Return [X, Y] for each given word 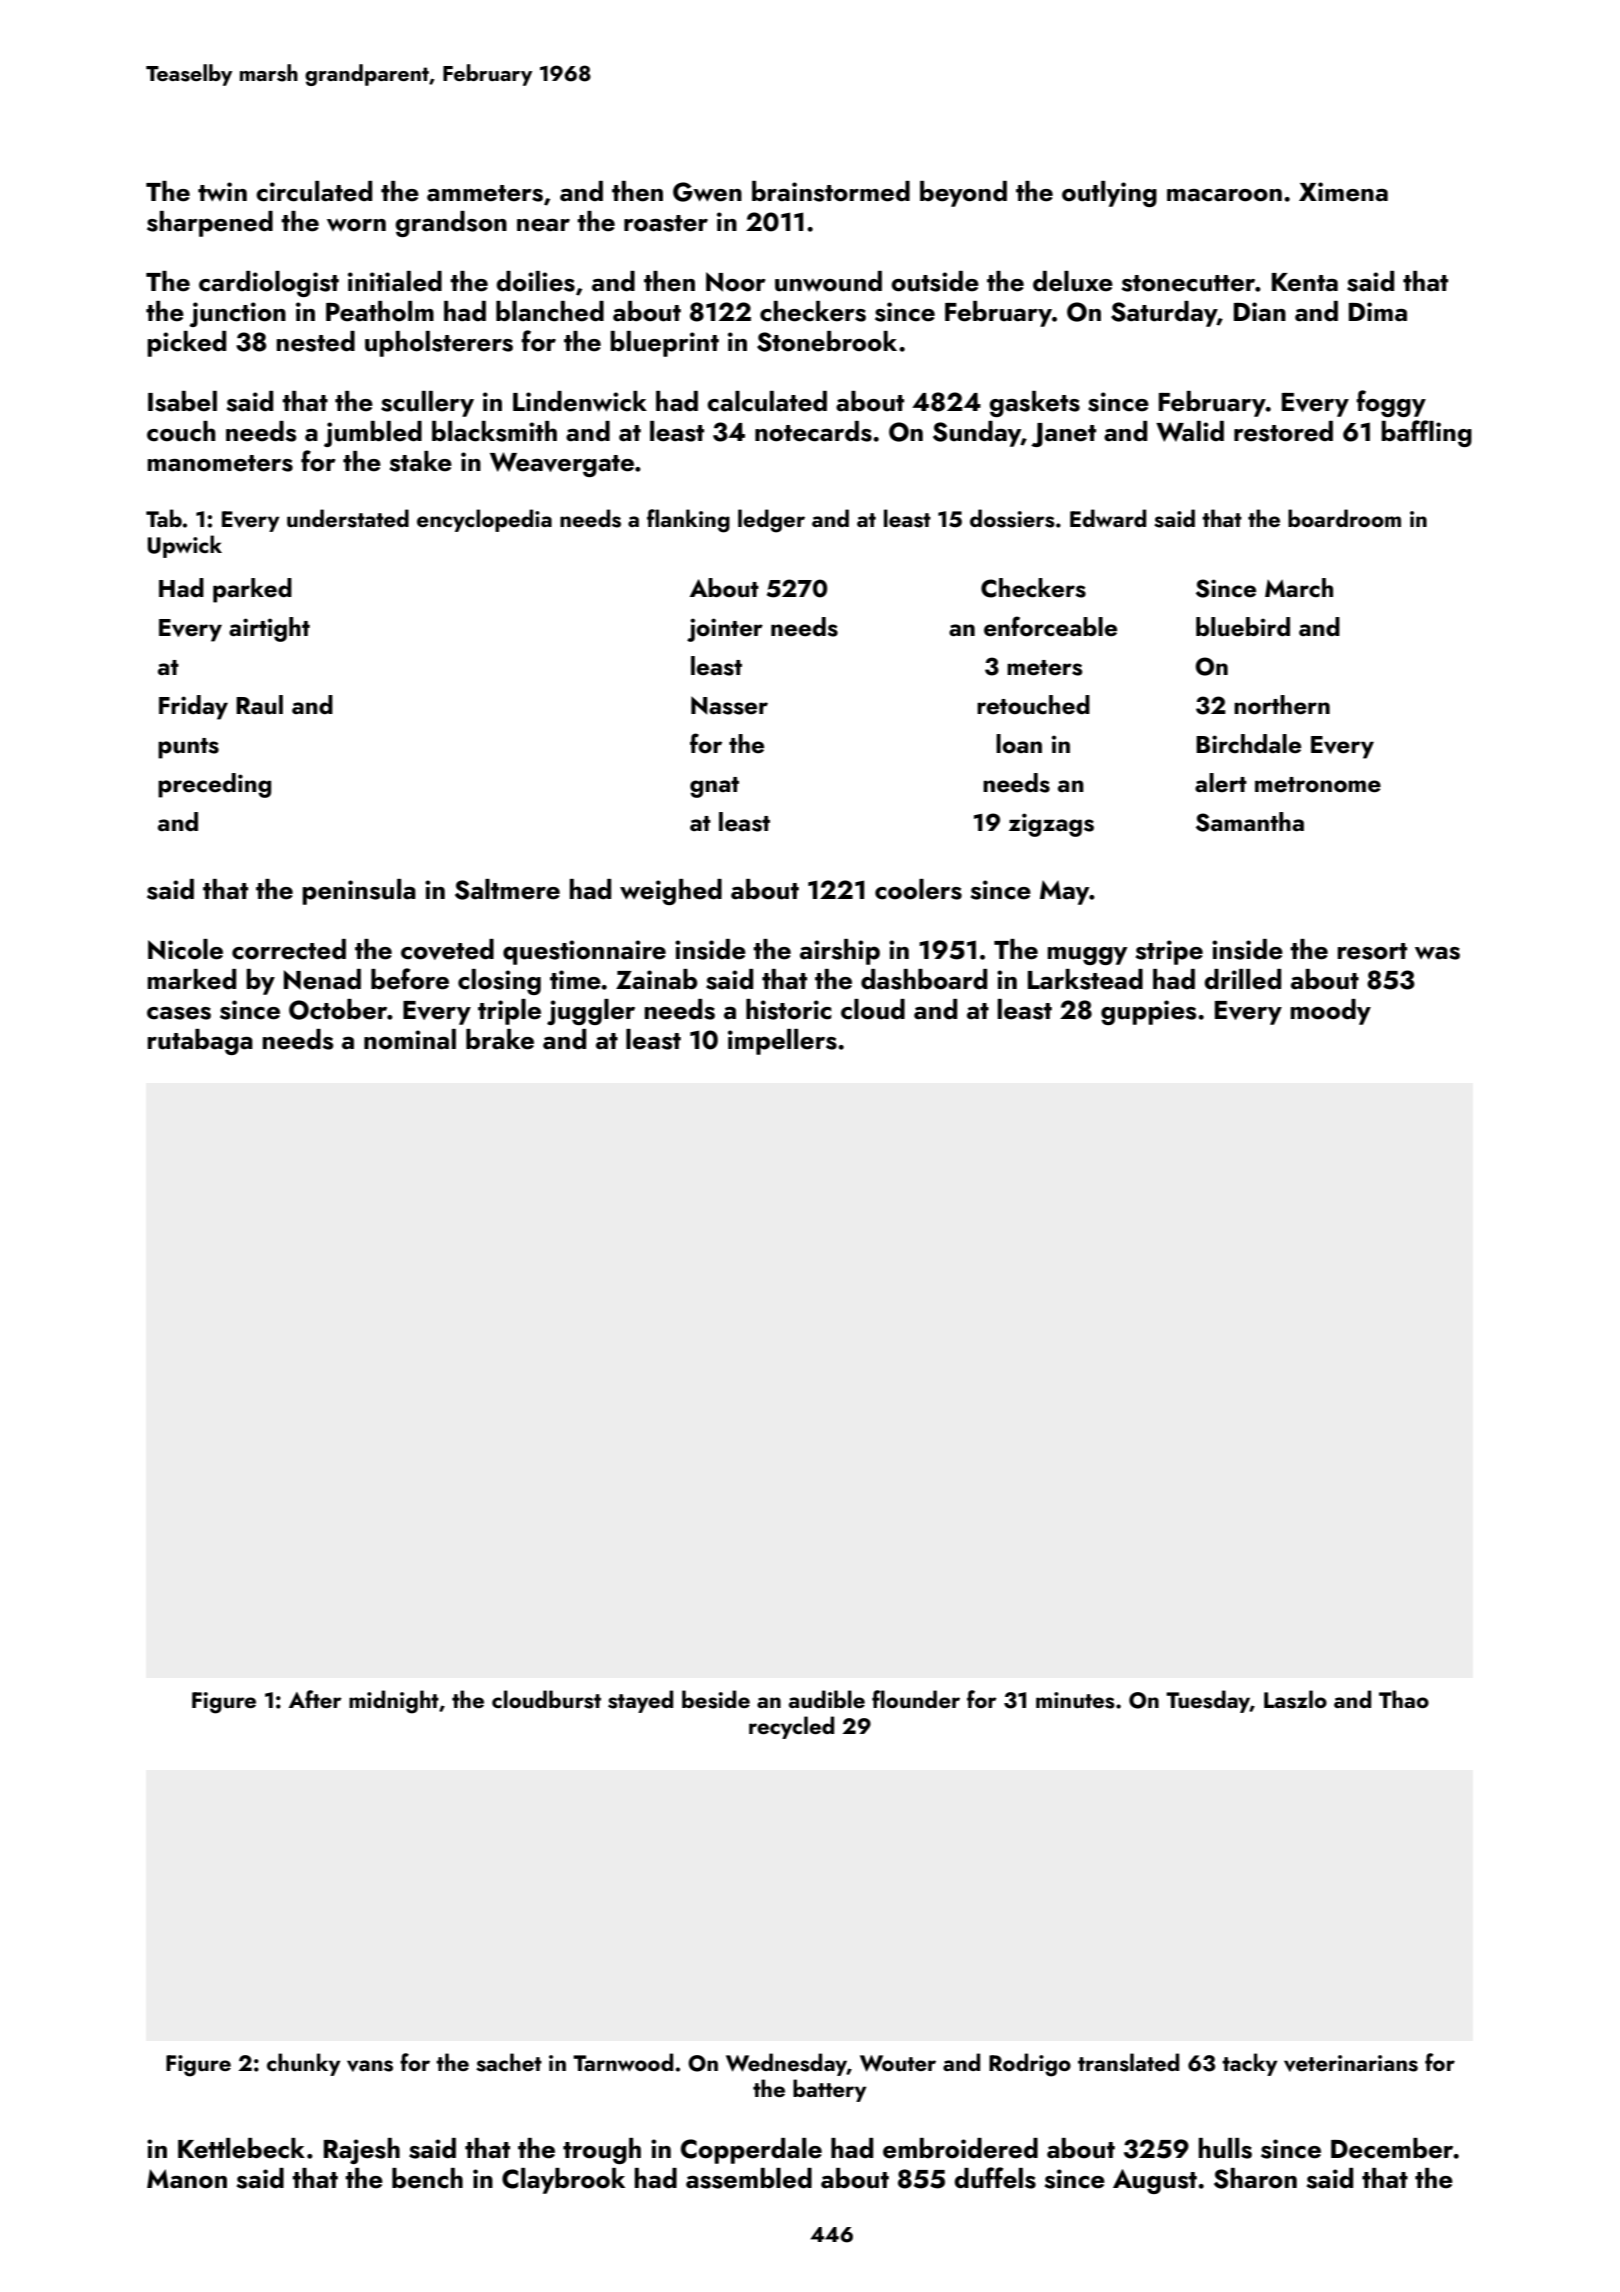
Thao [1404, 1699]
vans [370, 2066]
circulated [314, 191]
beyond [963, 194]
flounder [916, 1699]
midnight [394, 1702]
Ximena [1343, 192]
